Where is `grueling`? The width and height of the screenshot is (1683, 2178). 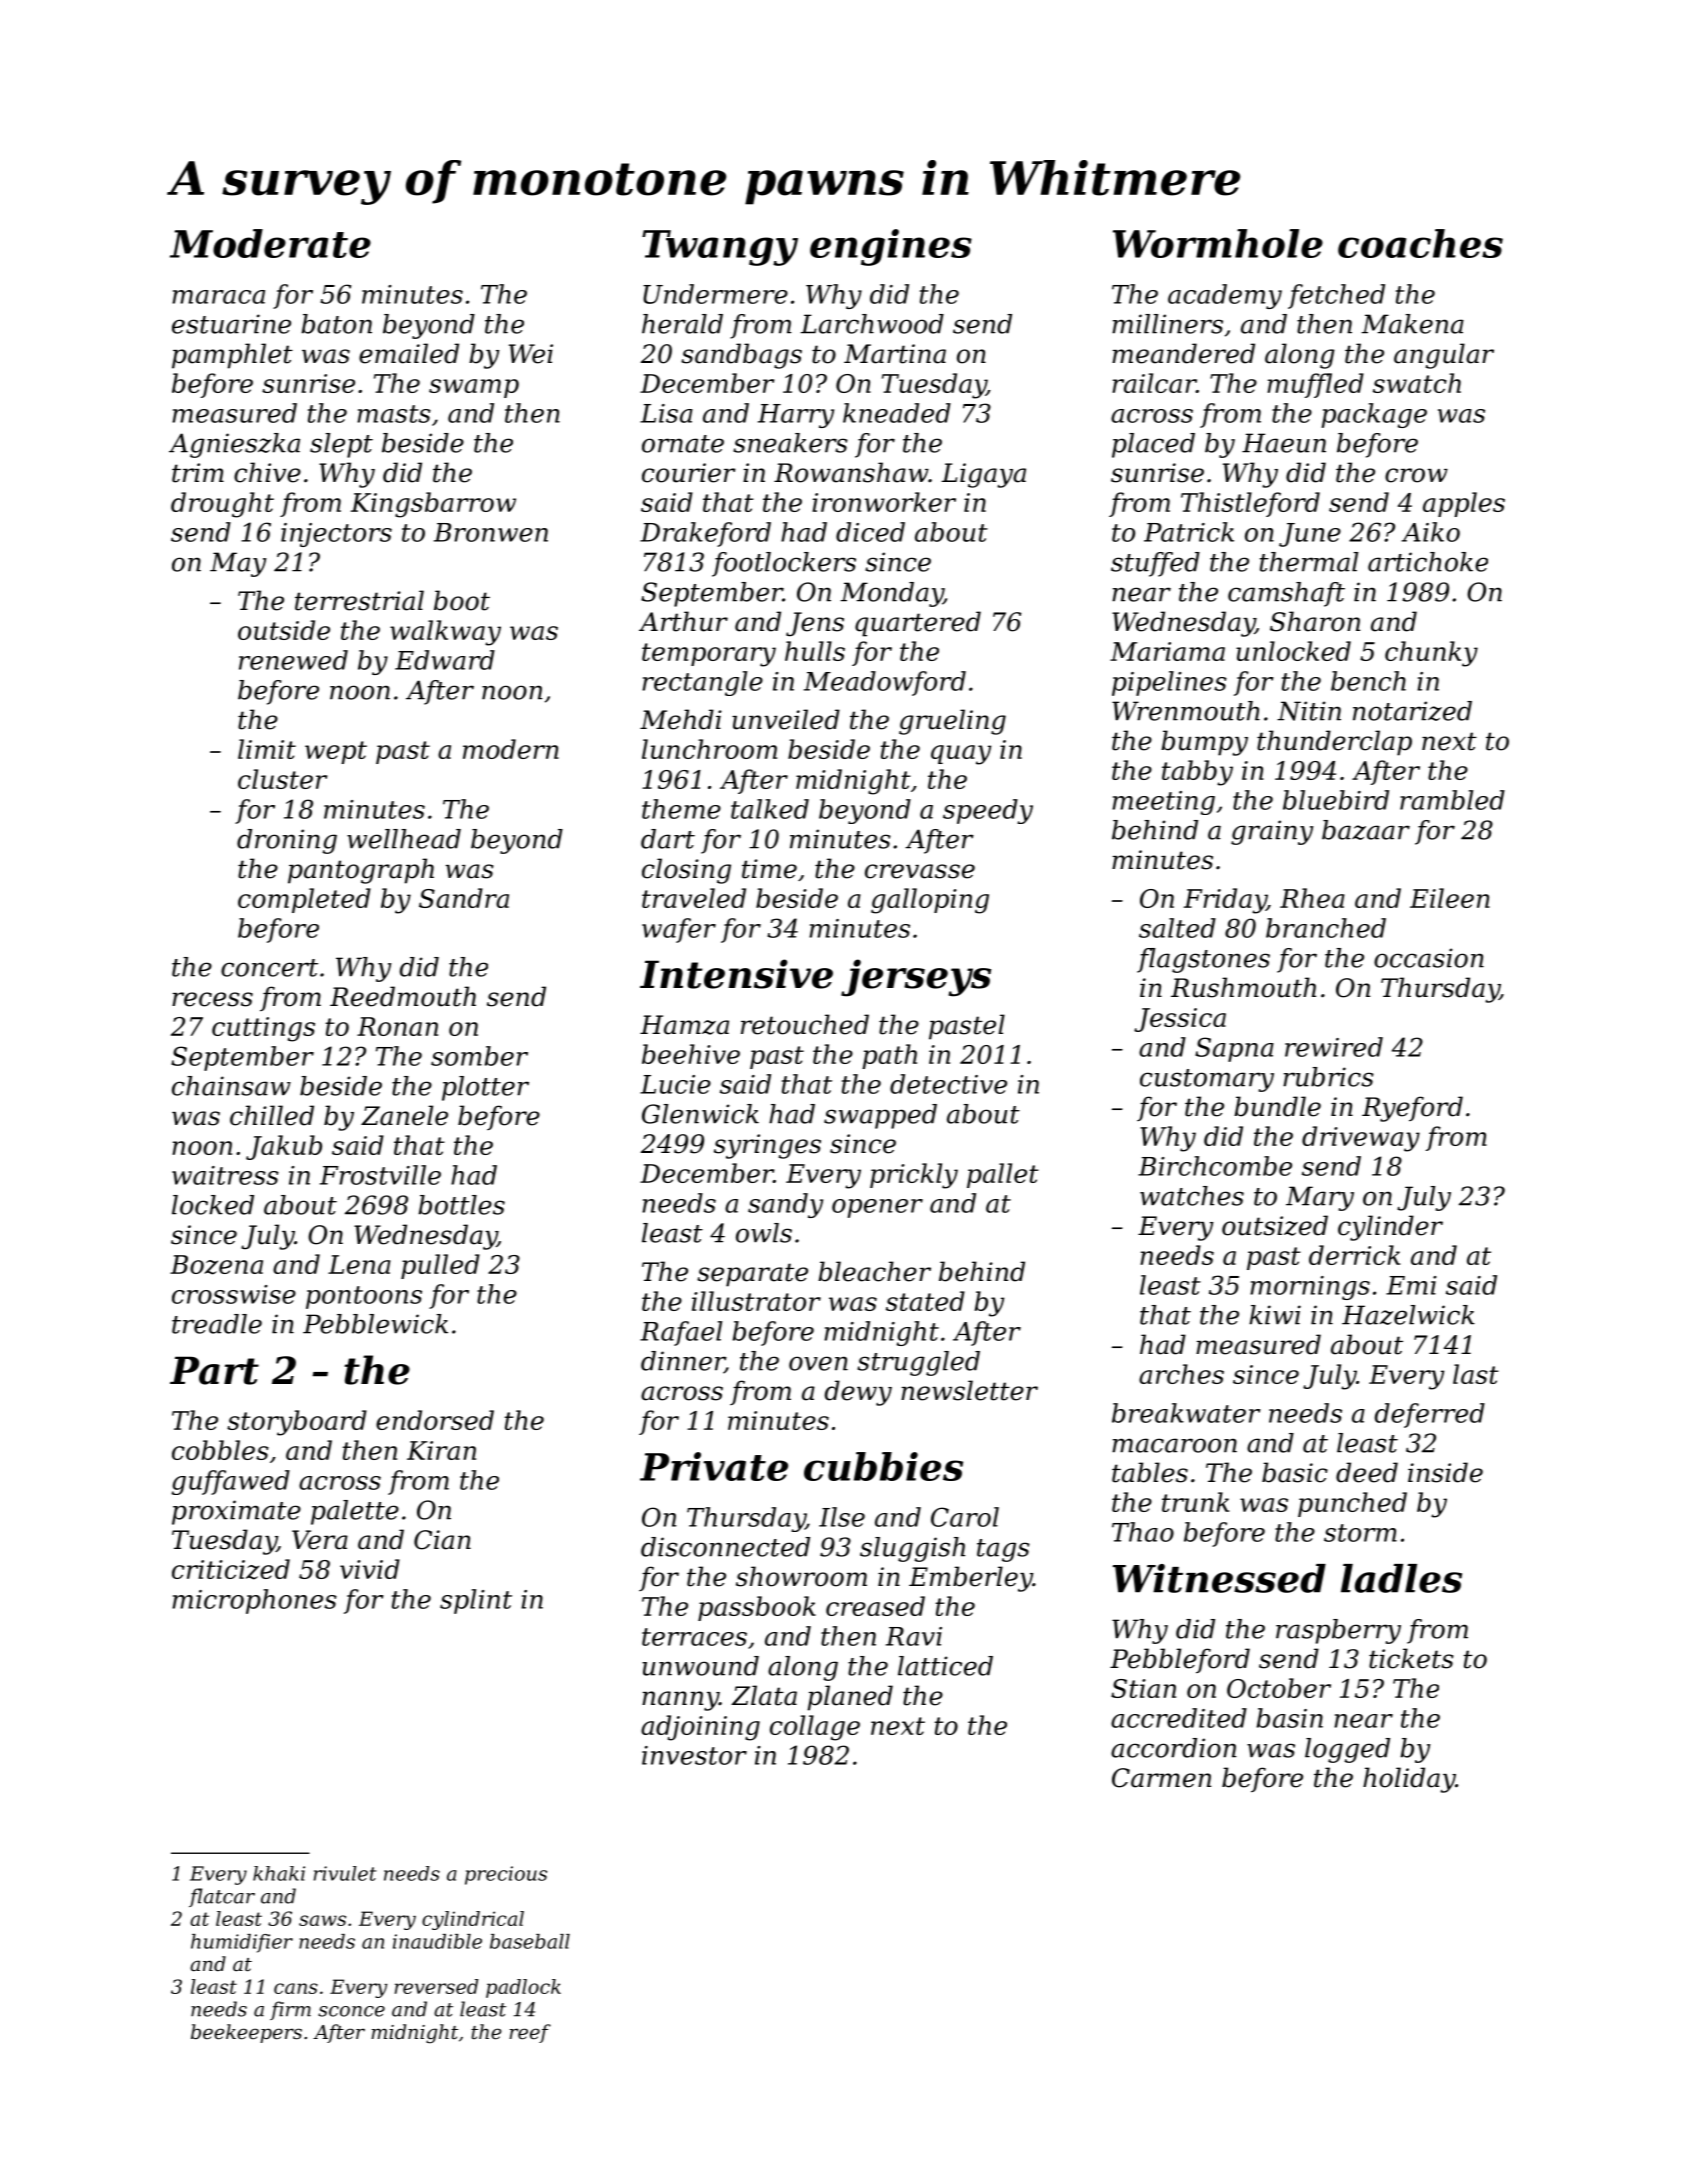
grueling is located at coordinates (952, 722).
